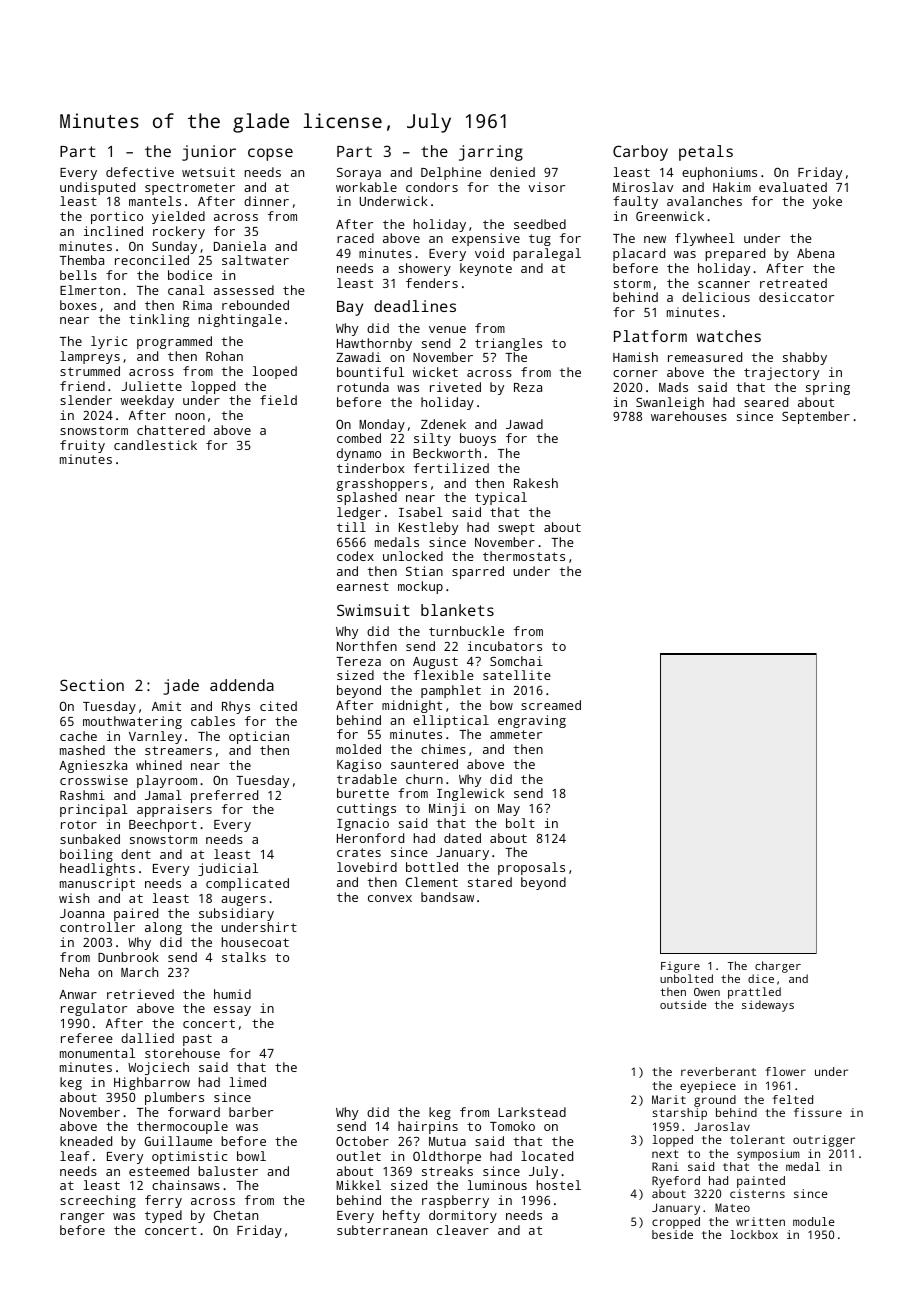  Describe the element at coordinates (670, 216) in the screenshot. I see `Greenwick` at that location.
